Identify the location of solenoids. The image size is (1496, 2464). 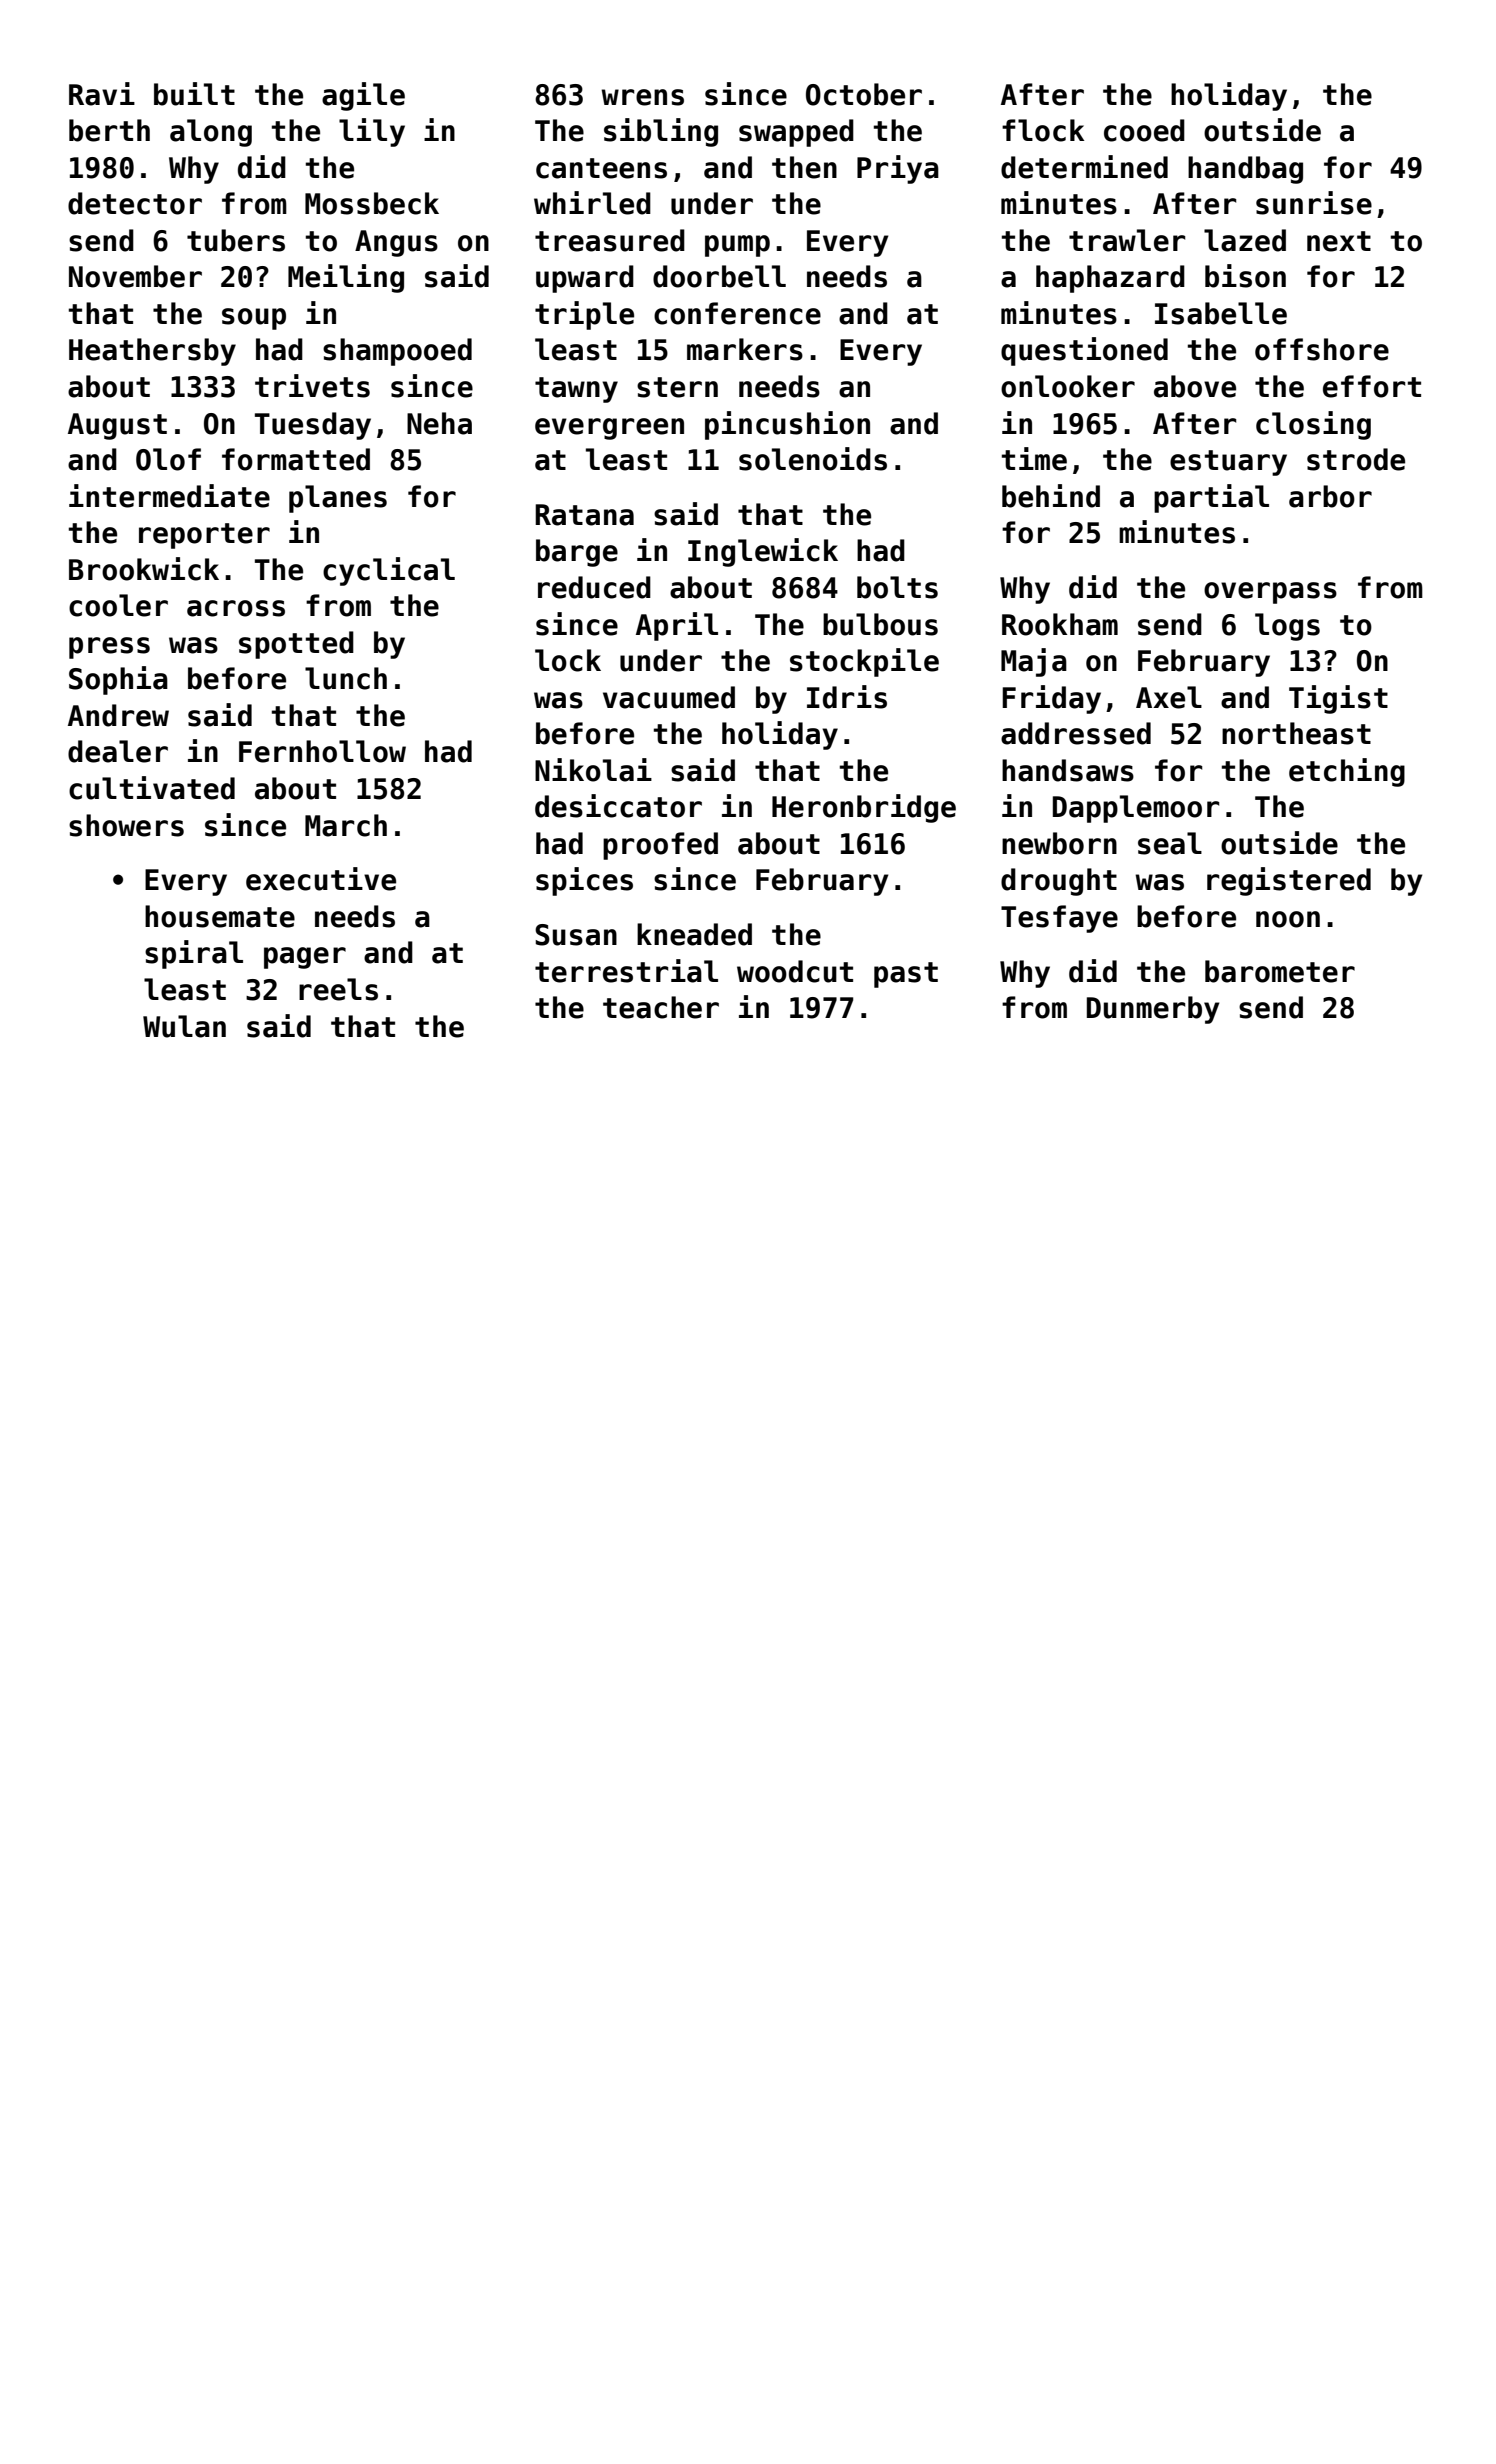
(813, 459).
